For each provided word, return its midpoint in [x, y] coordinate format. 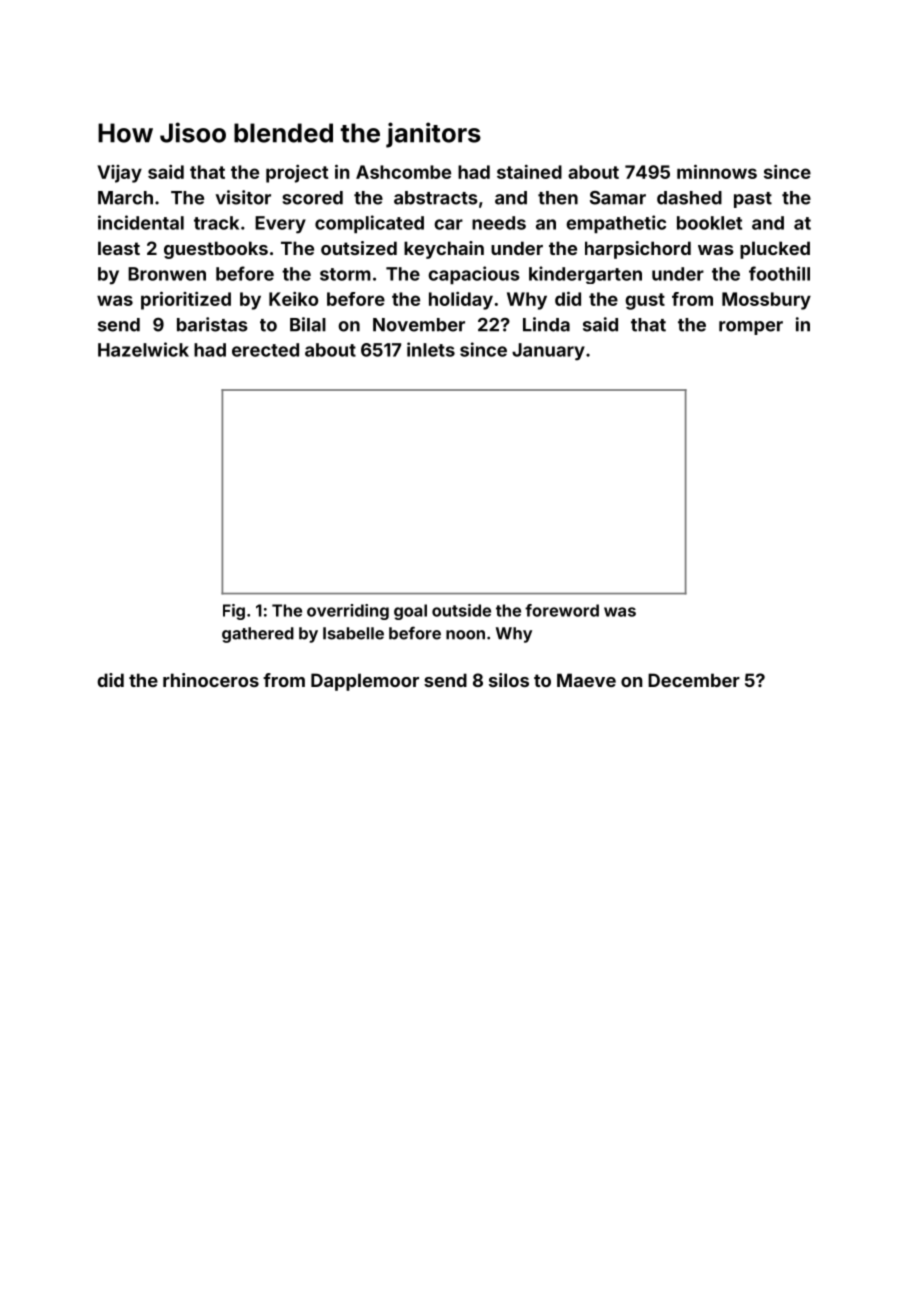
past [753, 200]
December [694, 680]
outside [461, 610]
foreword [562, 610]
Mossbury [766, 301]
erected [265, 350]
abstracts [436, 198]
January [548, 352]
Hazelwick [143, 349]
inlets [431, 349]
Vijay [119, 174]
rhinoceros [211, 680]
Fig [234, 612]
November [419, 325]
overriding [348, 612]
